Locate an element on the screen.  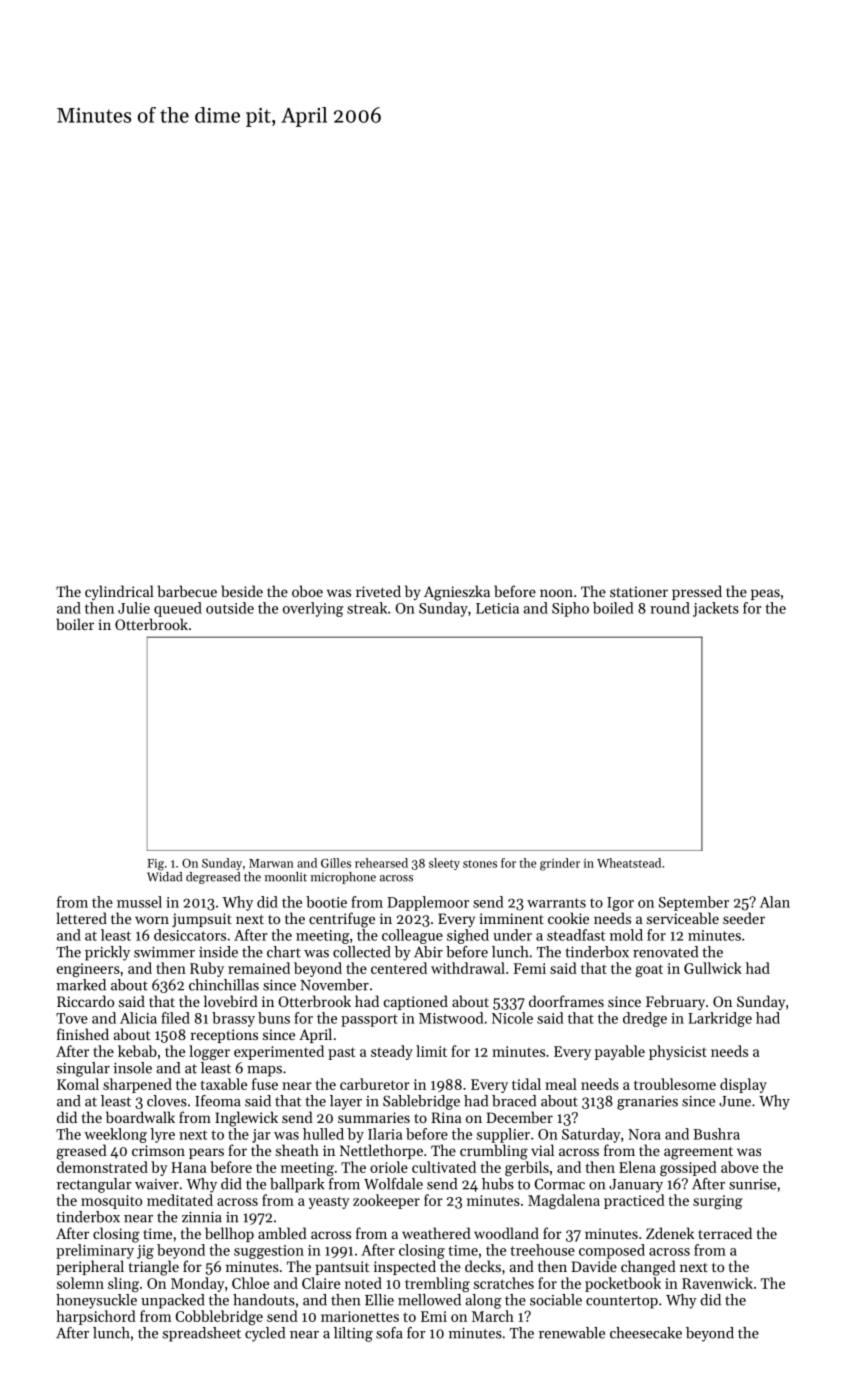
steady is located at coordinates (392, 1052).
